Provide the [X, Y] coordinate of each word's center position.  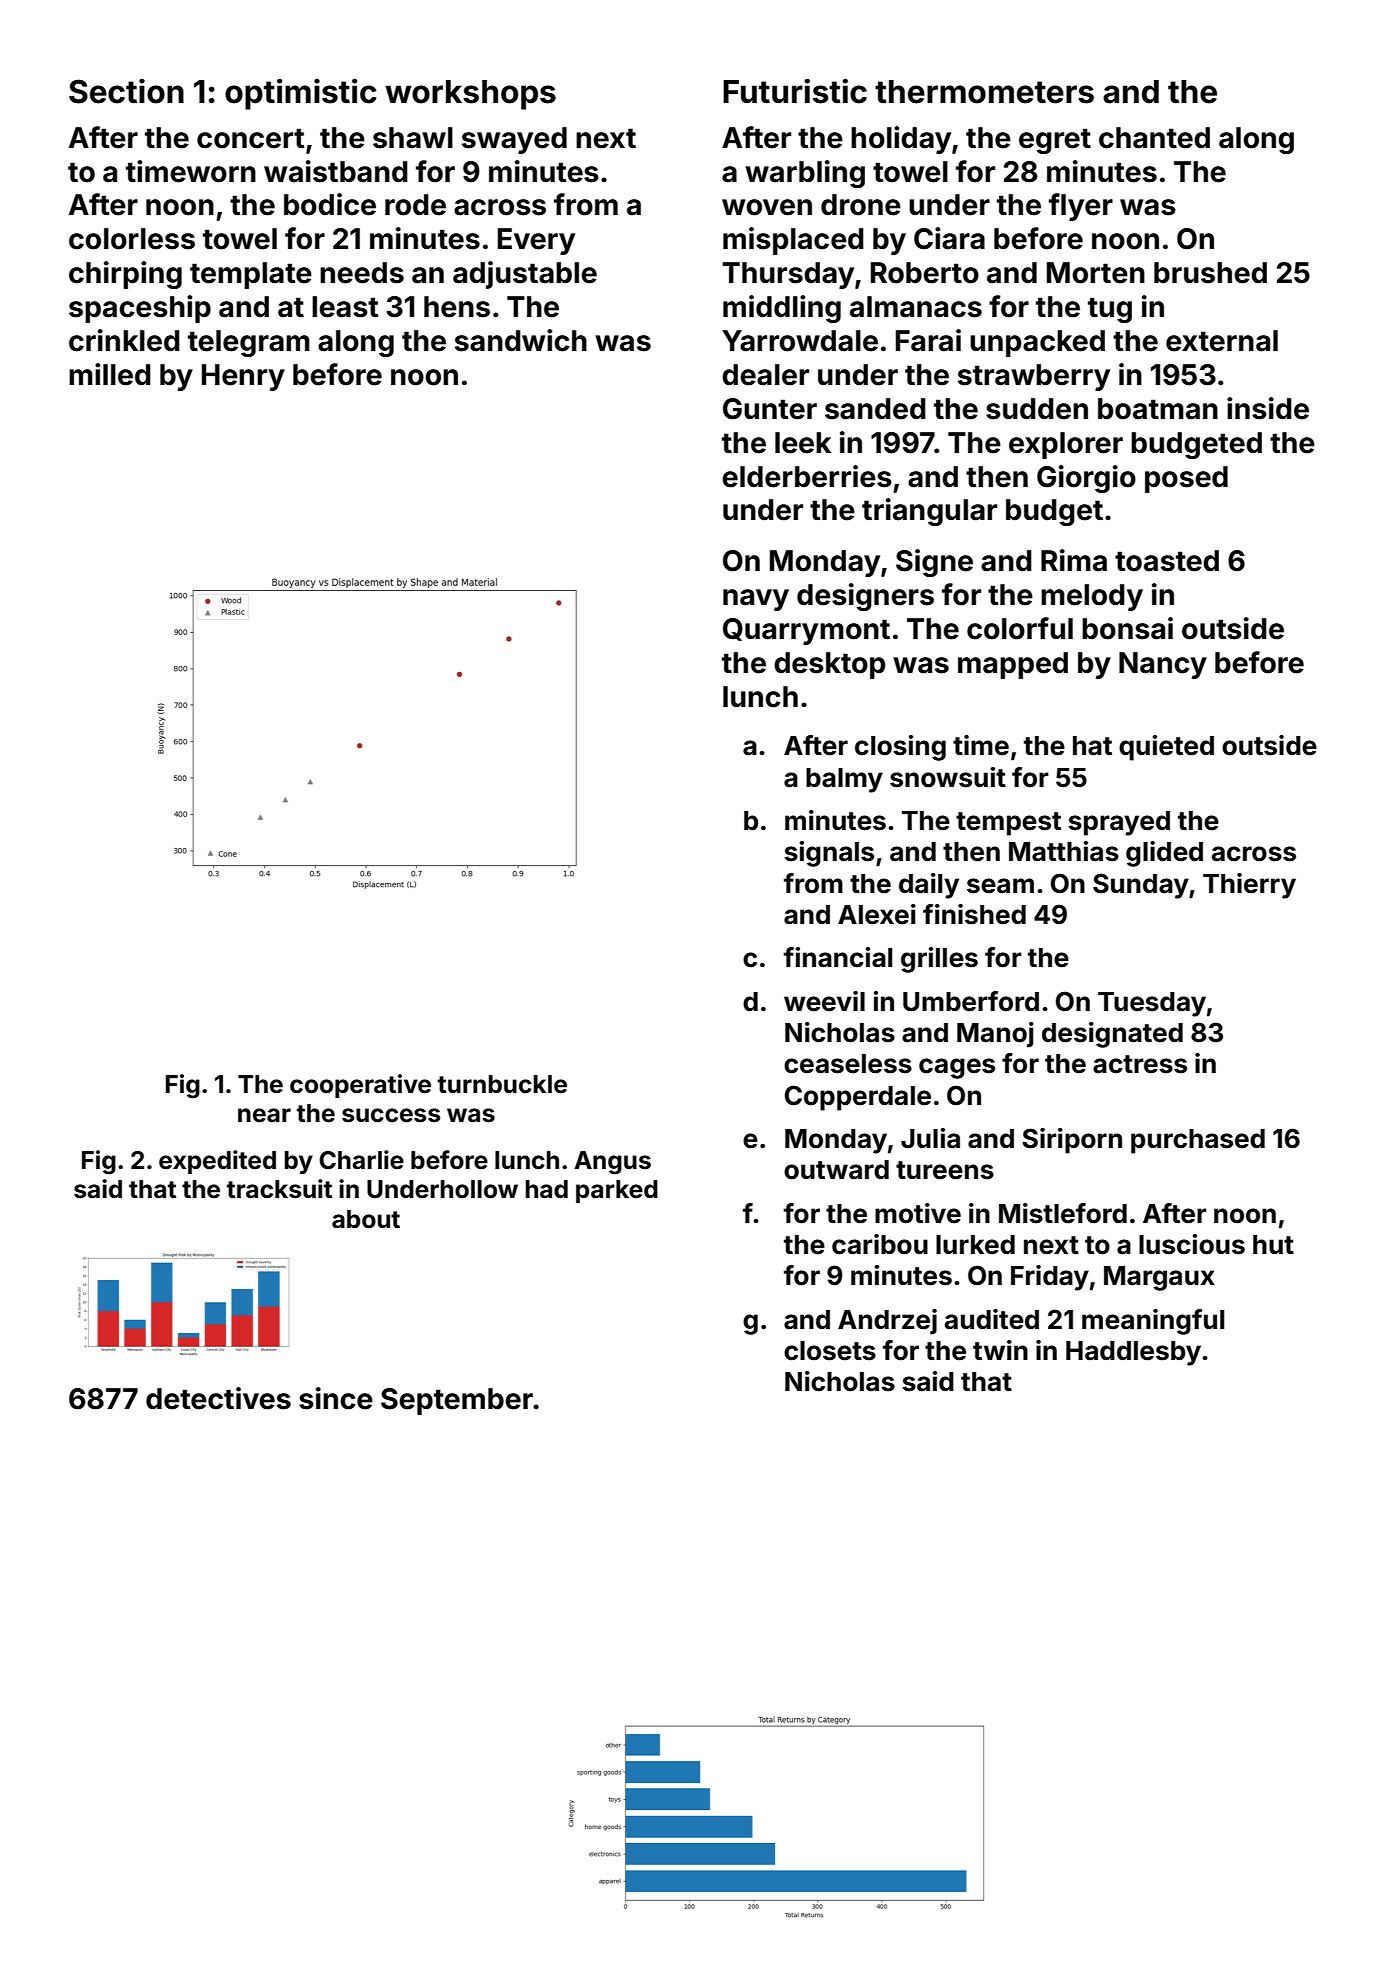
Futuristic [795, 91]
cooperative [360, 1086]
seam [1000, 886]
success [391, 1115]
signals [829, 854]
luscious [1192, 1244]
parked [617, 1191]
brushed [1210, 273]
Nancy [1163, 665]
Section [126, 91]
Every [536, 241]
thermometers [984, 92]
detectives [218, 1398]
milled [110, 374]
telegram [249, 343]
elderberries [807, 476]
